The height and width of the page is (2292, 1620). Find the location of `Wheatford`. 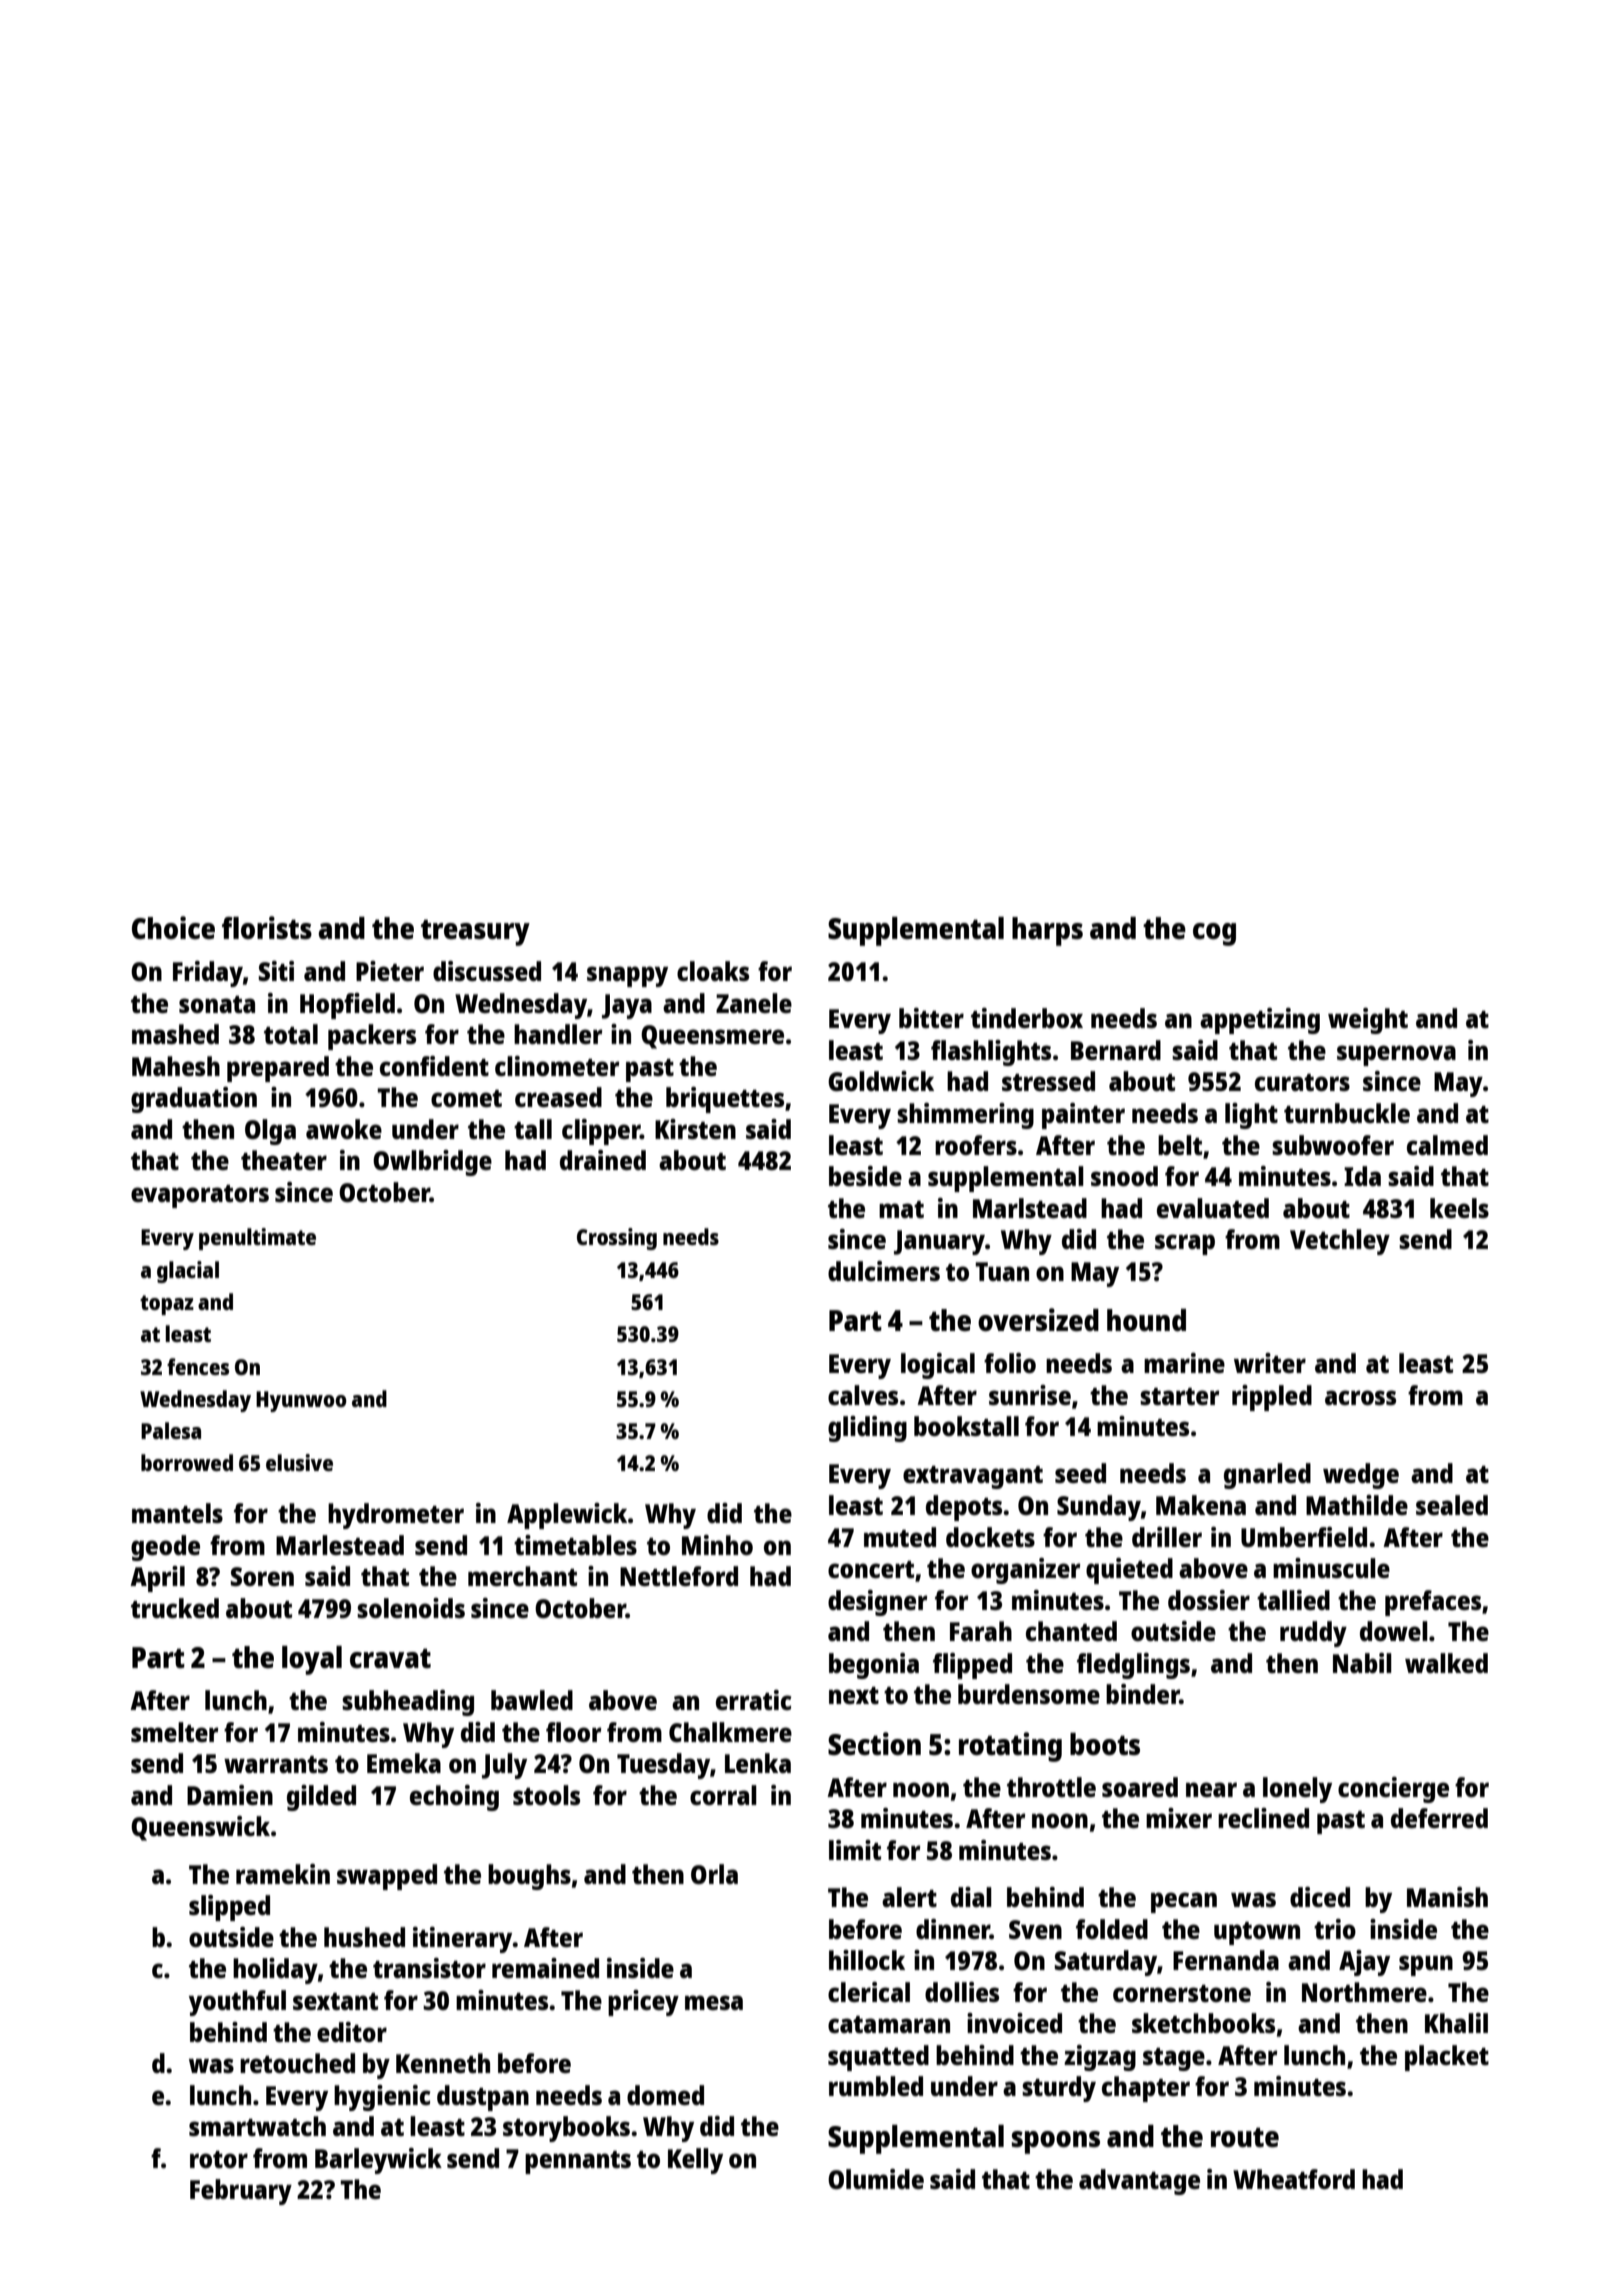

Wheatford is located at coordinates (1294, 2179).
